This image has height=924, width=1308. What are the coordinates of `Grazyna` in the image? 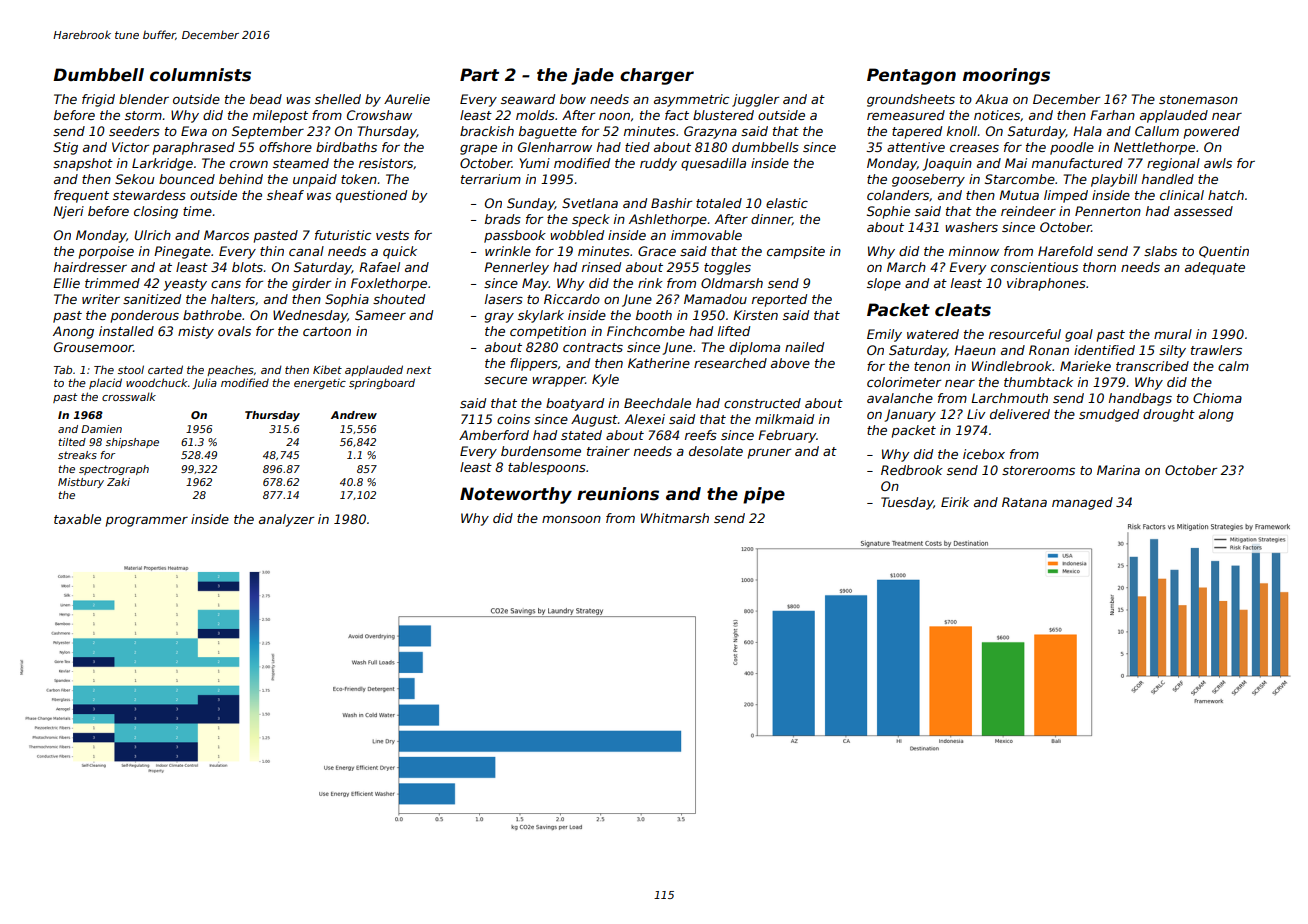 It's located at (710, 132).
